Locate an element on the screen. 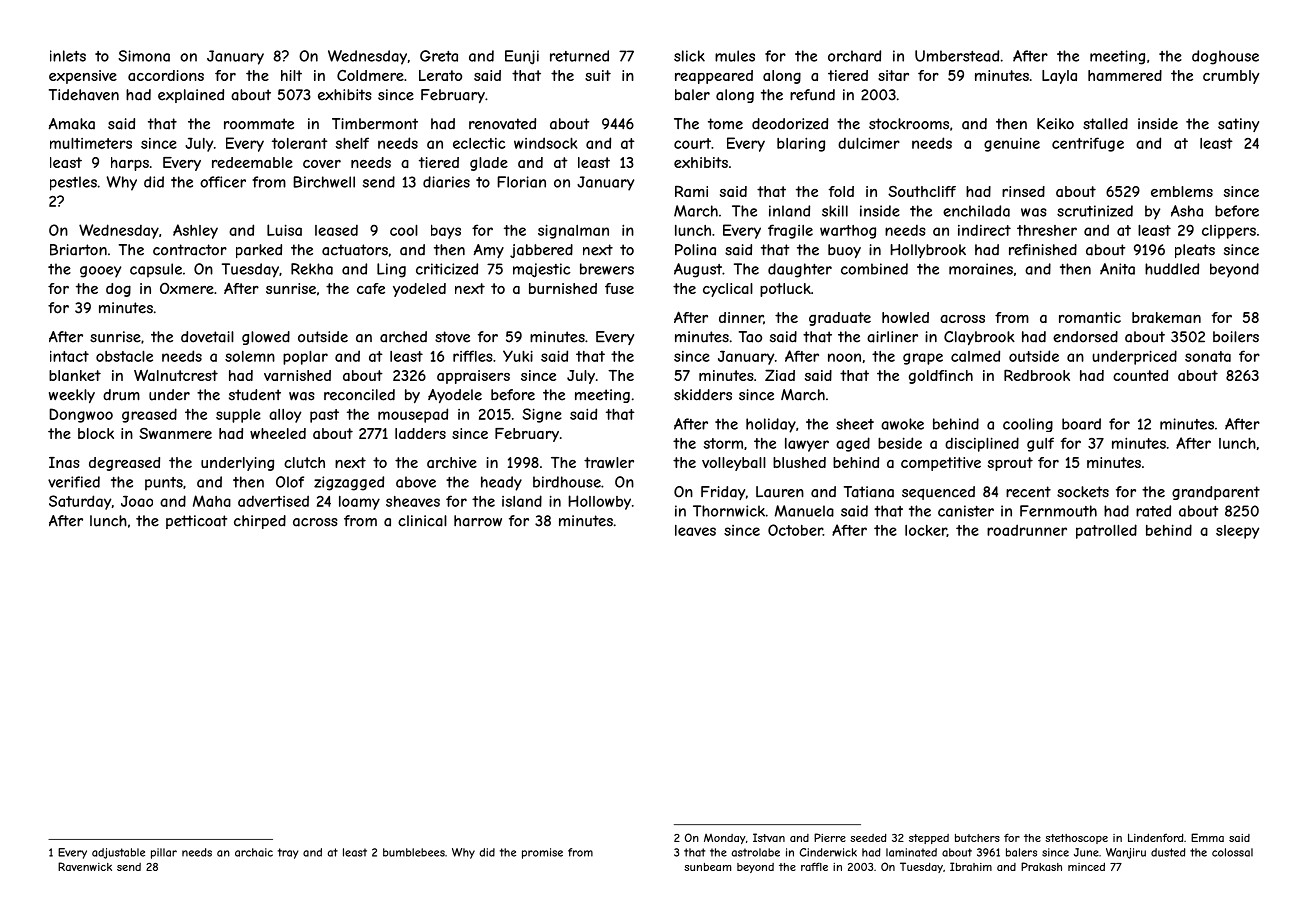 The image size is (1308, 924). Timbermont is located at coordinates (375, 124).
